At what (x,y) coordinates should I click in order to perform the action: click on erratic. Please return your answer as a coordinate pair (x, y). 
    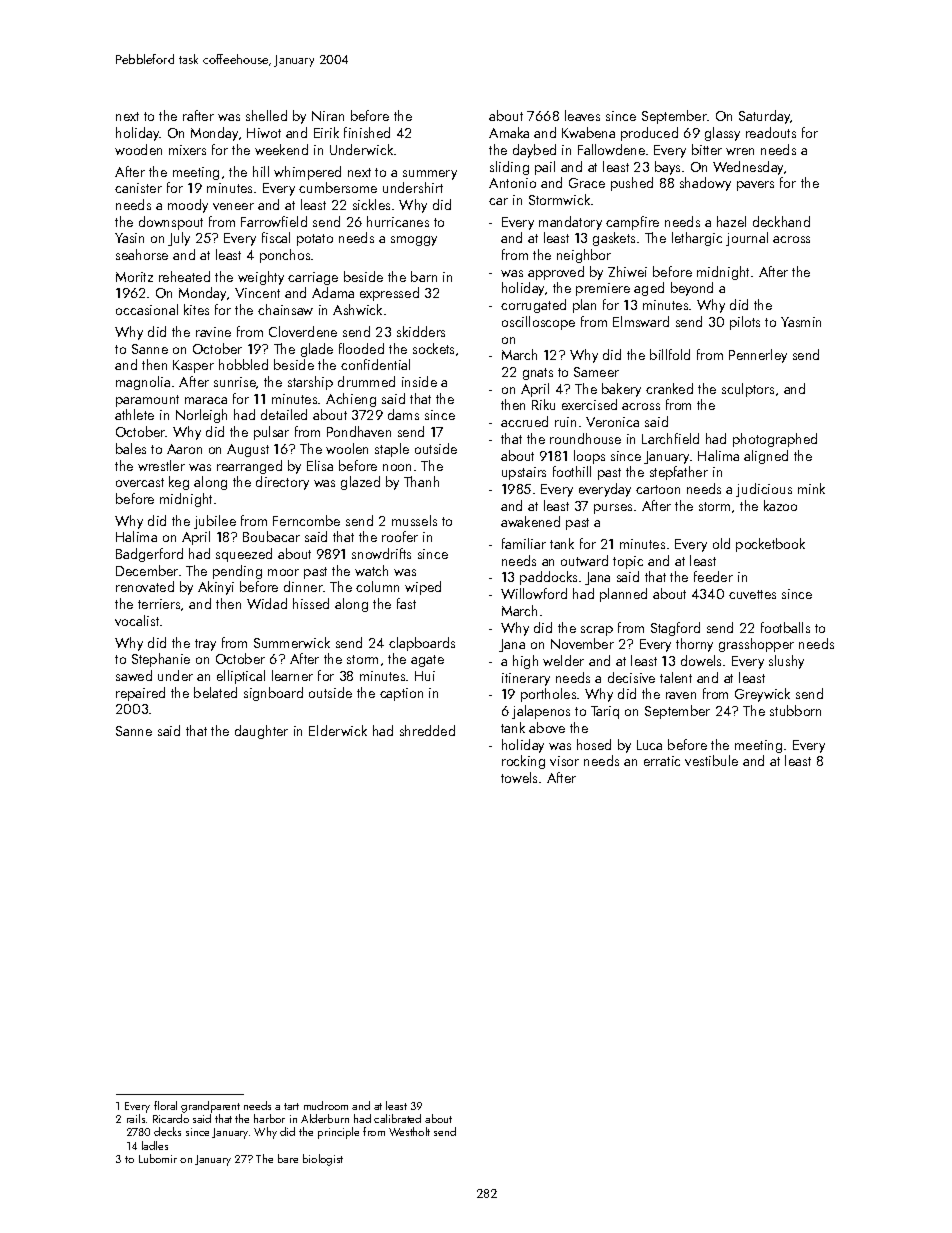
    Looking at the image, I should click on (662, 761).
